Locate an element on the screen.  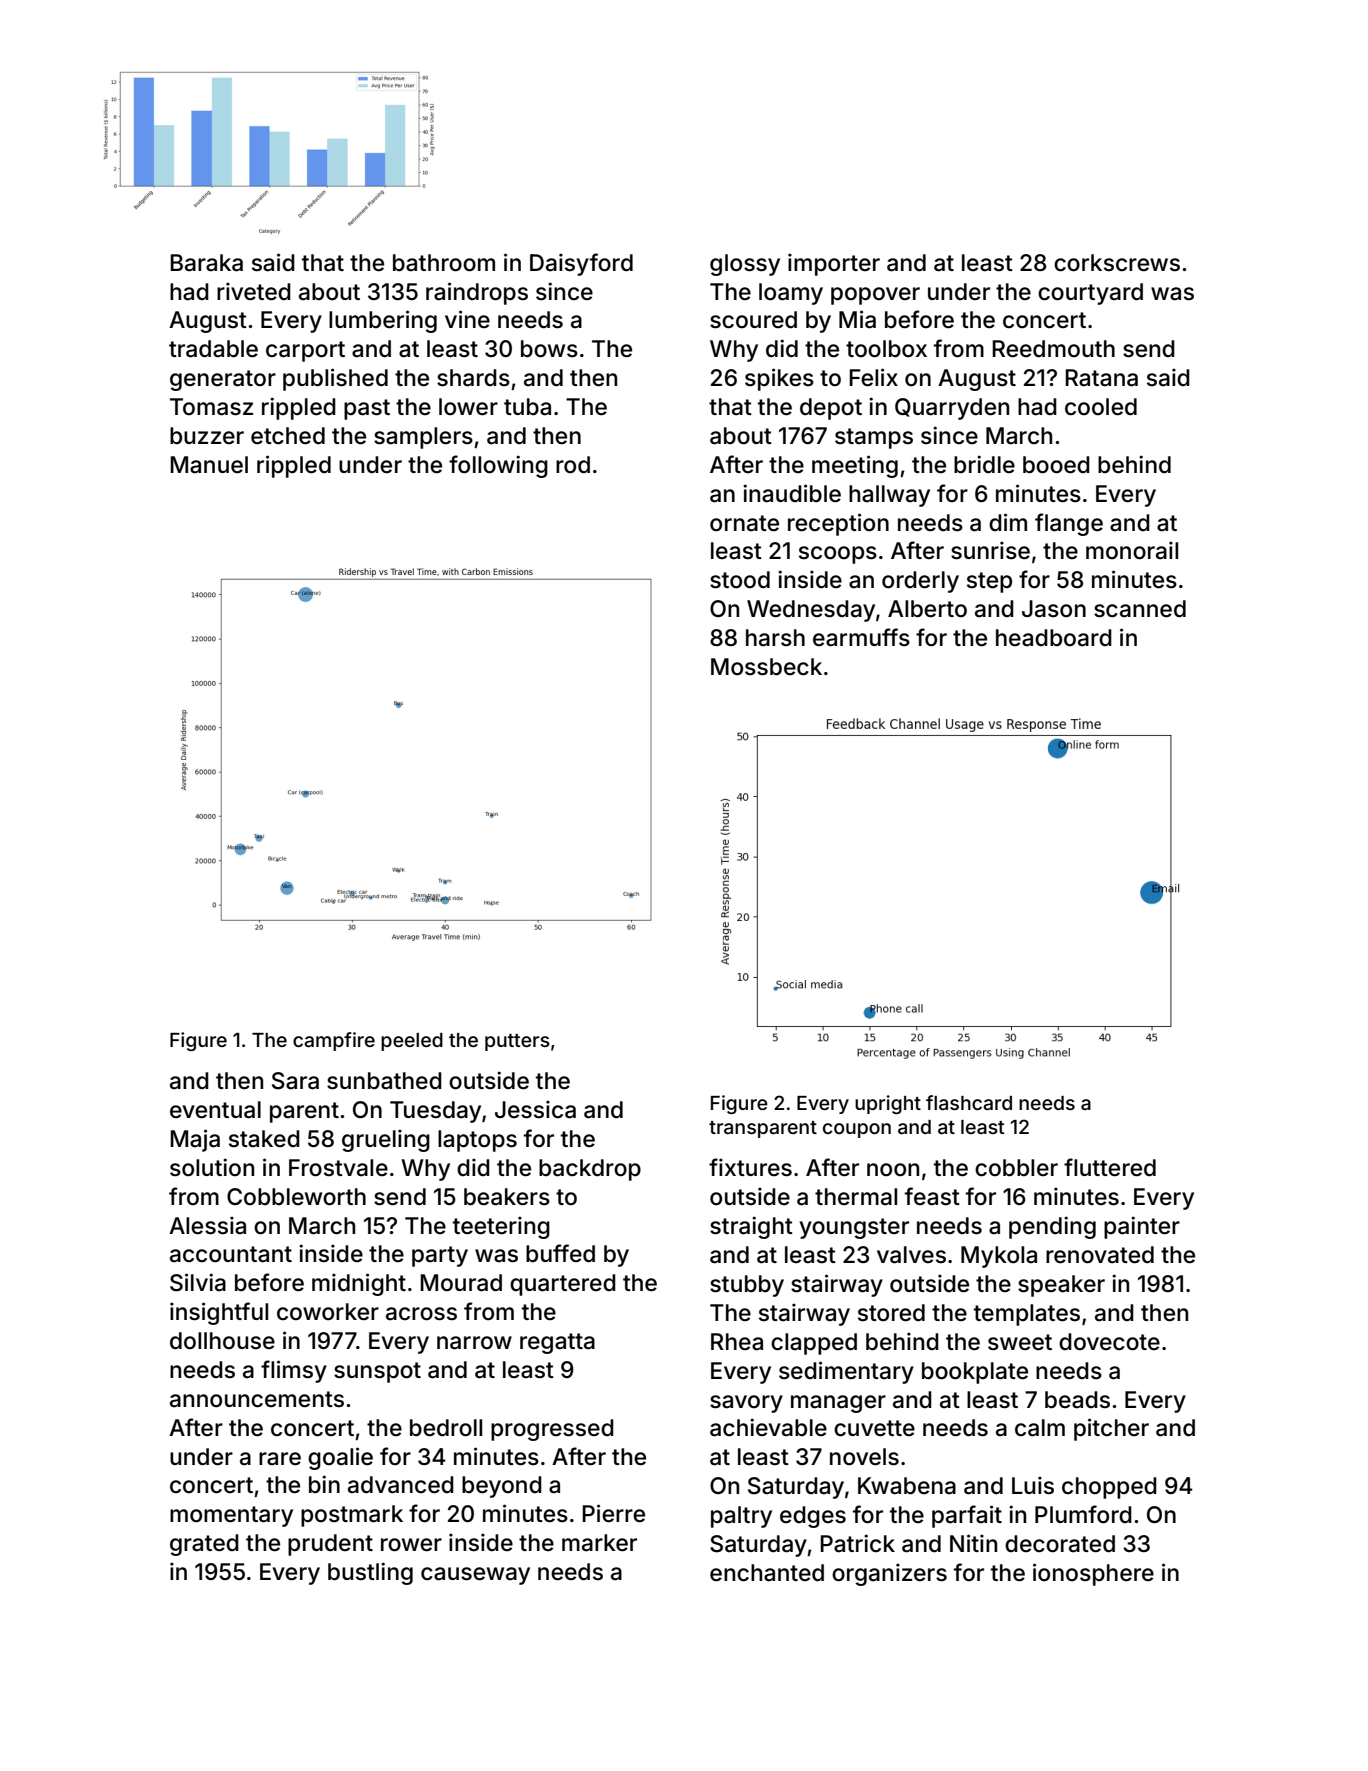
speaker is located at coordinates (1061, 1286).
